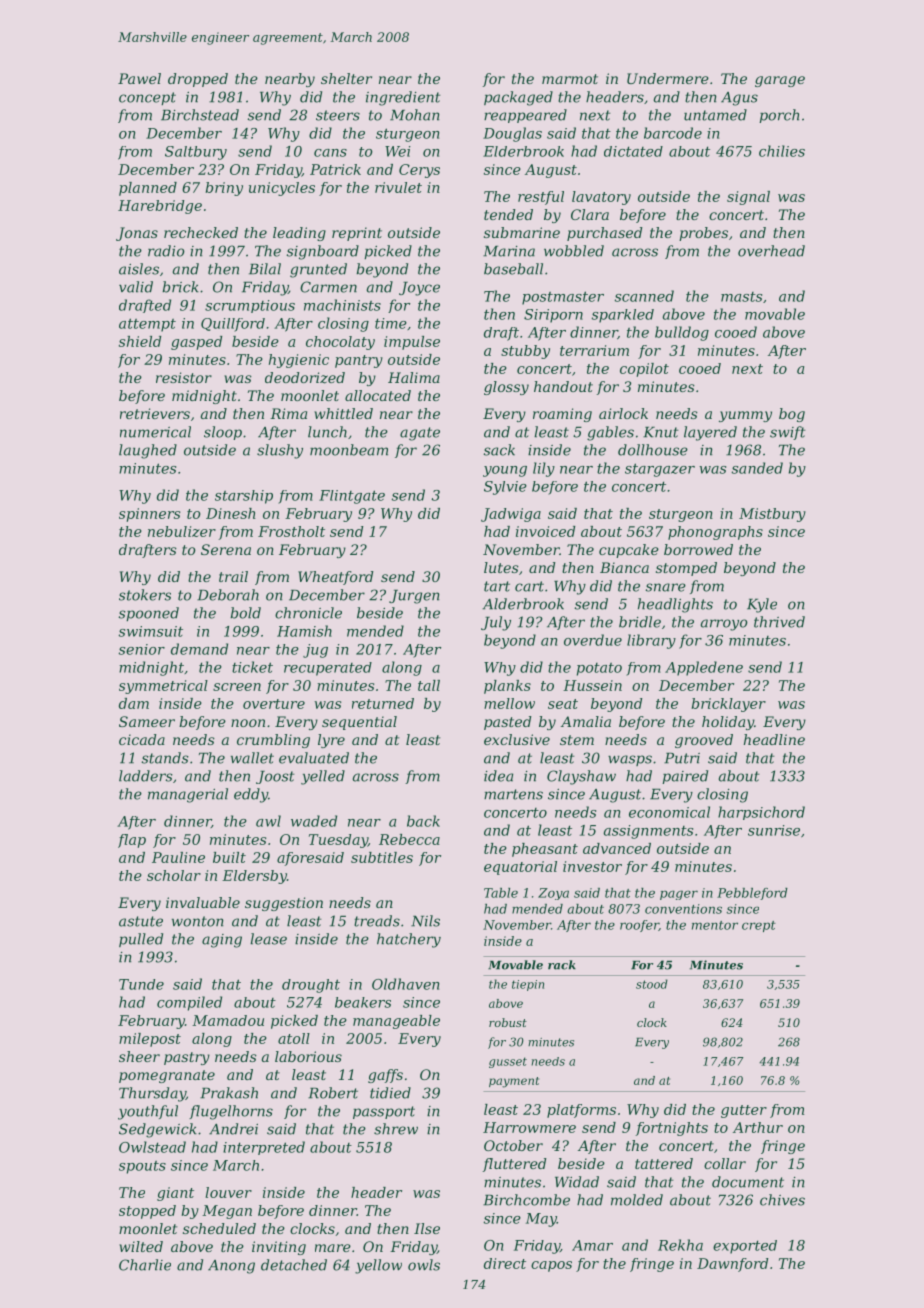 The height and width of the screenshot is (1308, 924). Describe the element at coordinates (668, 78) in the screenshot. I see `Undermere` at that location.
